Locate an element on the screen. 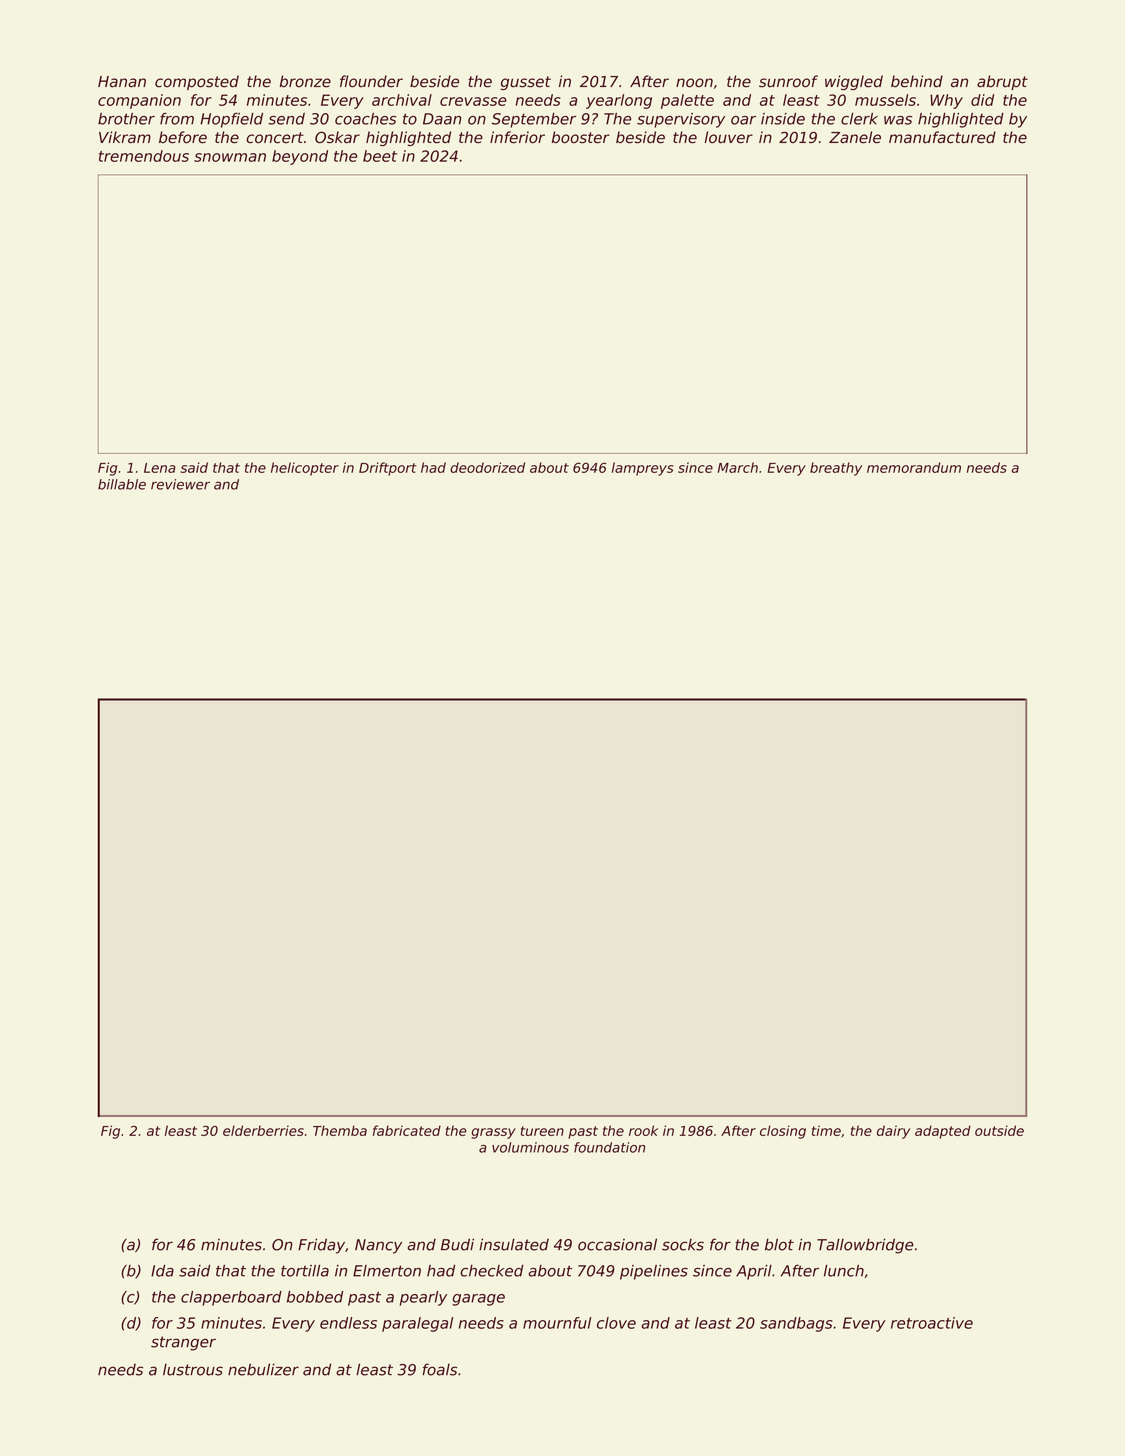 Image resolution: width=1125 pixels, height=1456 pixels. composted is located at coordinates (197, 82).
